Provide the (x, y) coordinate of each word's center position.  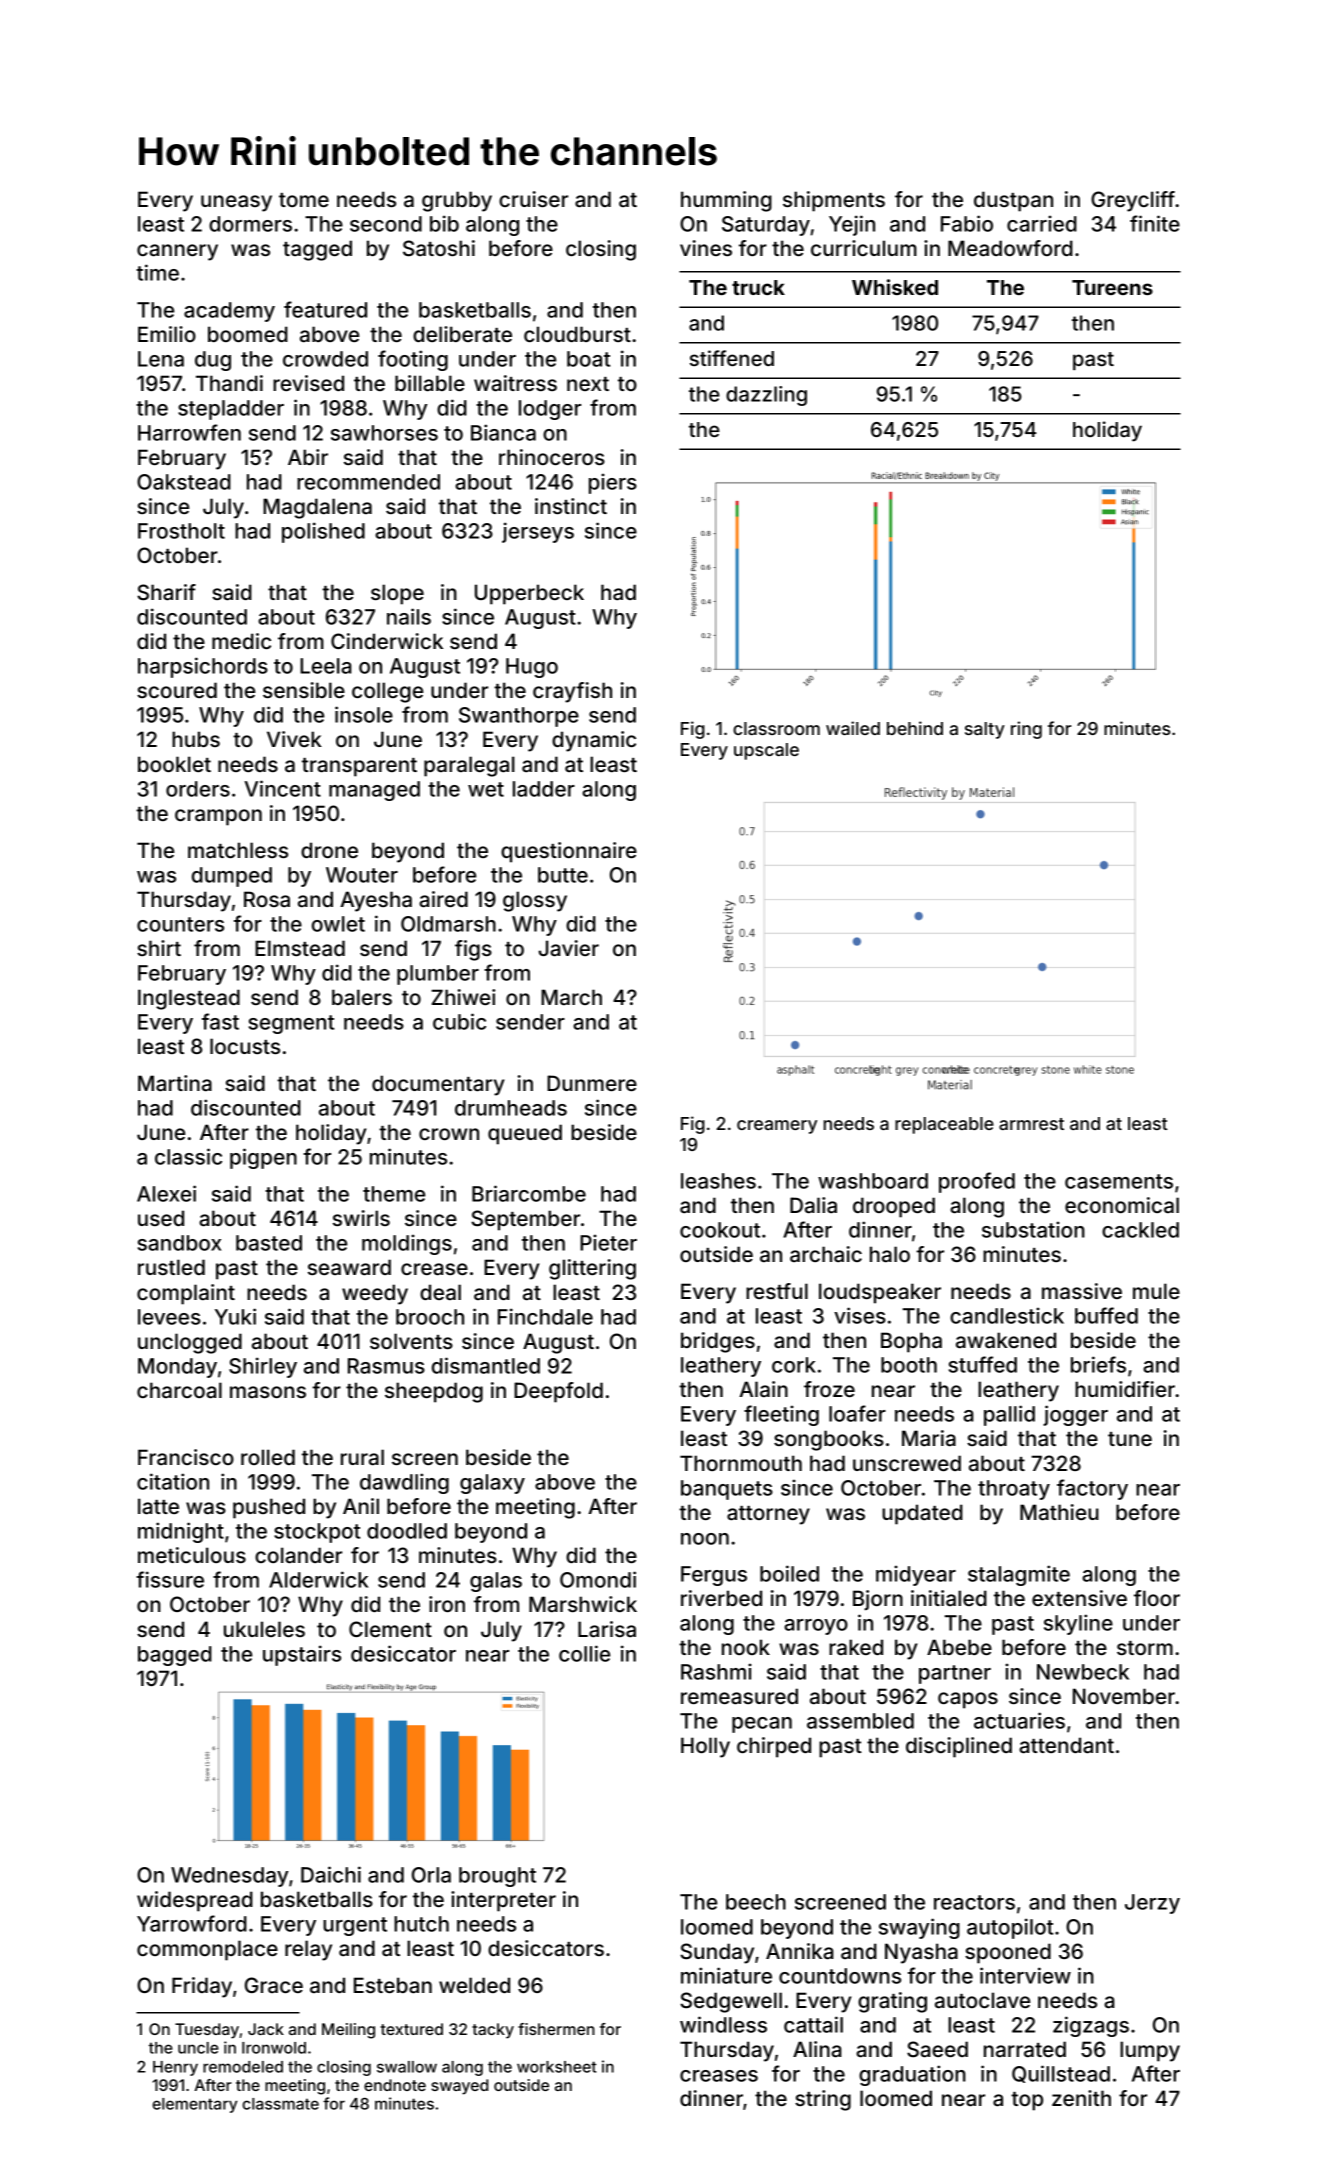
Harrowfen (189, 432)
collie (584, 1653)
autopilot (1010, 1928)
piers (613, 483)
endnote (395, 2085)
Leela (325, 666)
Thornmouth (741, 1463)
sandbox (179, 1243)
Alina (817, 2049)
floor (1157, 1598)
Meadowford (1010, 248)
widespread (195, 1901)
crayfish (572, 692)
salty (985, 730)
